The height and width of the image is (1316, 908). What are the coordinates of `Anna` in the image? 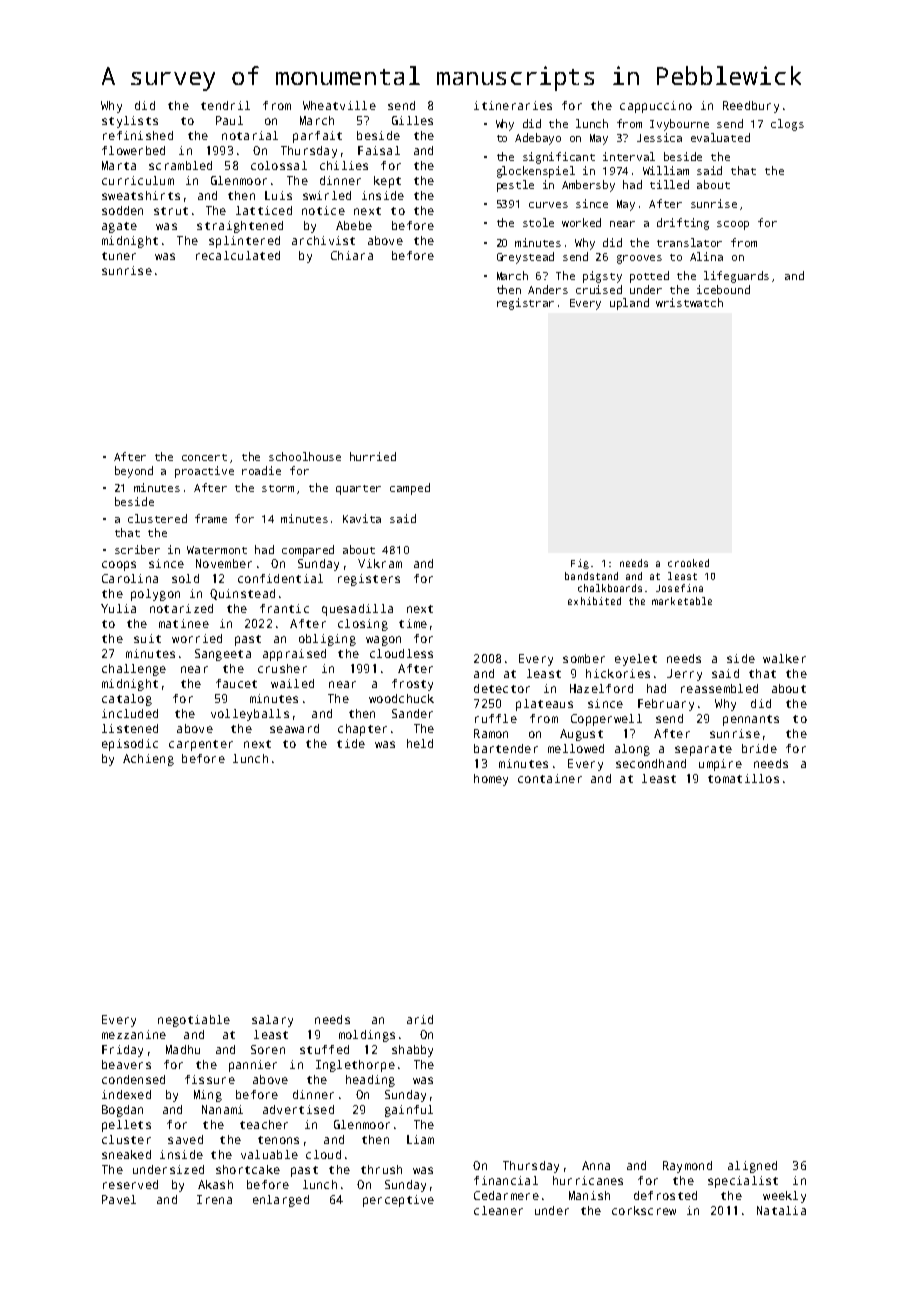 It's located at (596, 1165).
